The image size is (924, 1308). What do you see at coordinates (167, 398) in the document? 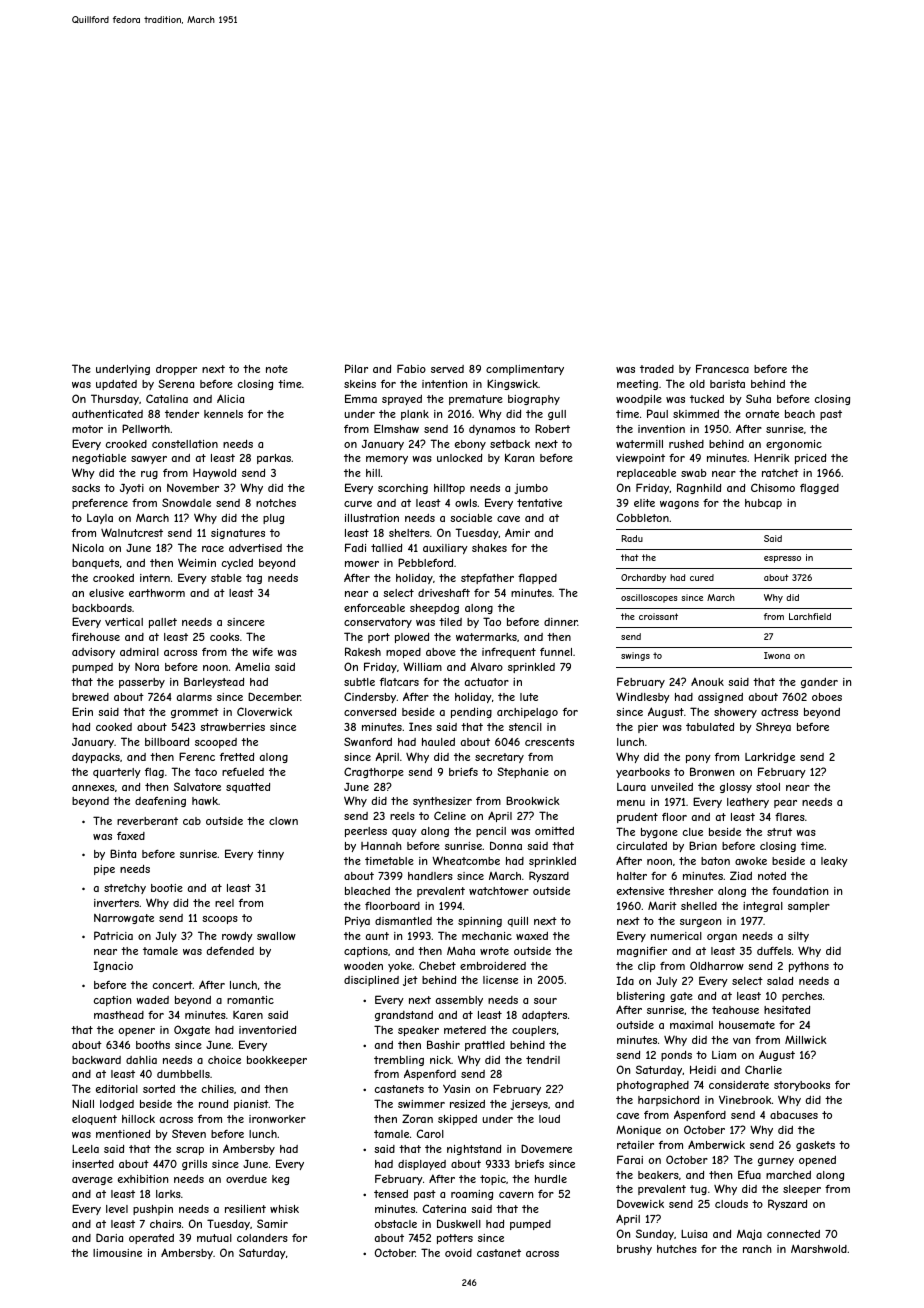
I see `Catalina` at bounding box center [167, 398].
